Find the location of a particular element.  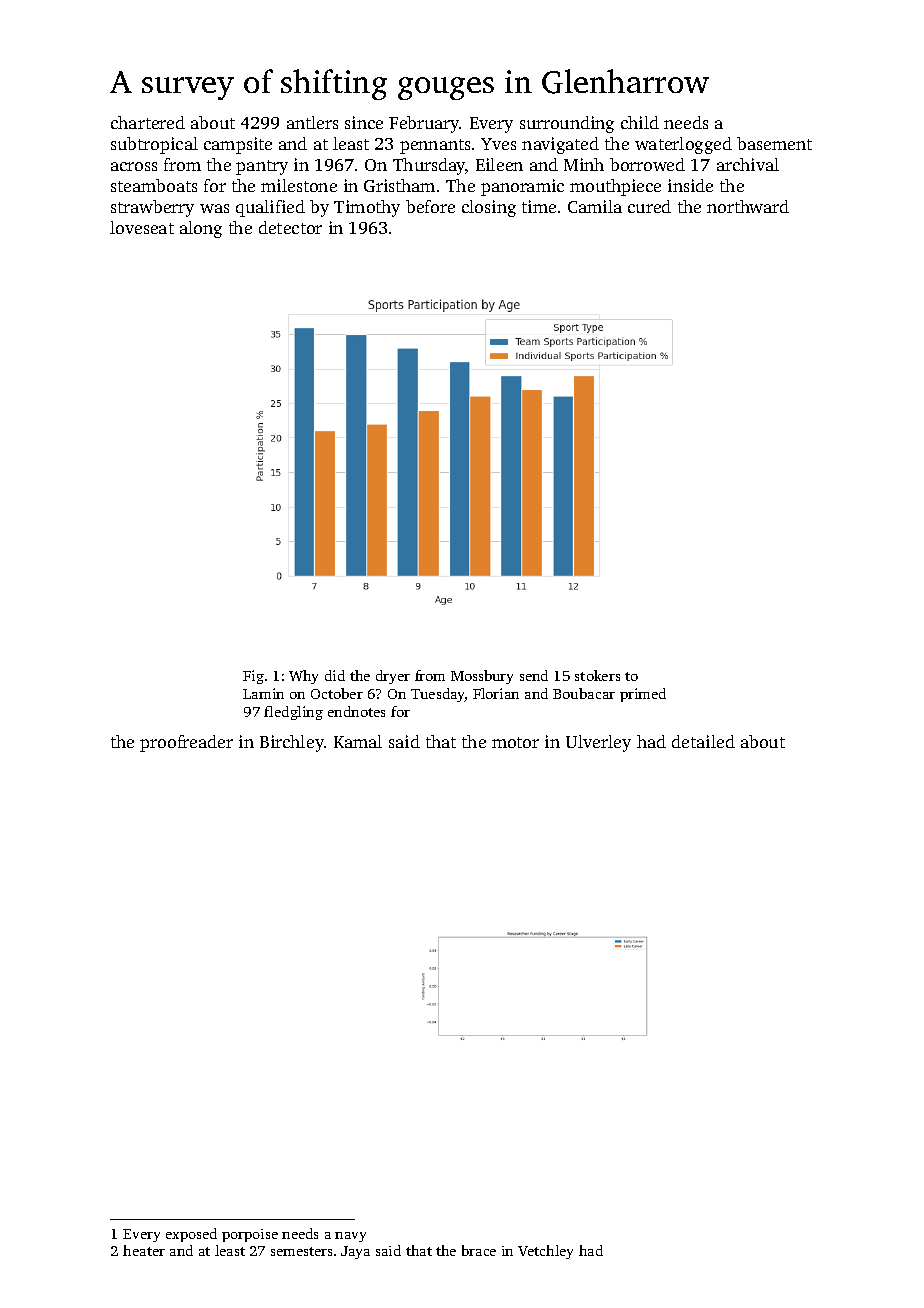

Birchley is located at coordinates (292, 743).
